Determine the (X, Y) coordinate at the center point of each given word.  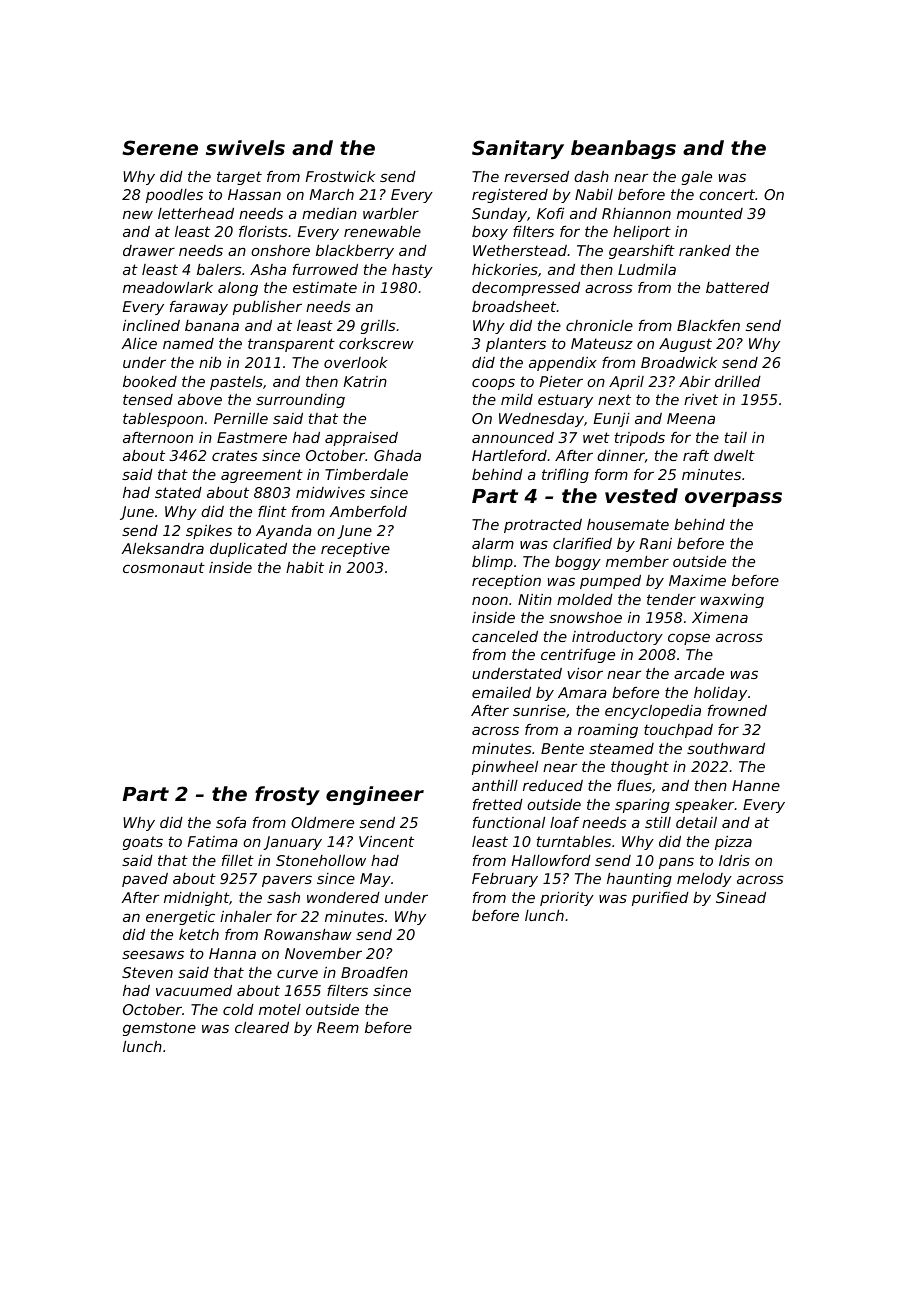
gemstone (159, 1029)
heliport (642, 233)
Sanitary (518, 149)
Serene (160, 147)
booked (150, 381)
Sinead (741, 897)
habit (305, 567)
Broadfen (374, 972)
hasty (412, 271)
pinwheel (505, 768)
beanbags (623, 149)
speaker (705, 806)
